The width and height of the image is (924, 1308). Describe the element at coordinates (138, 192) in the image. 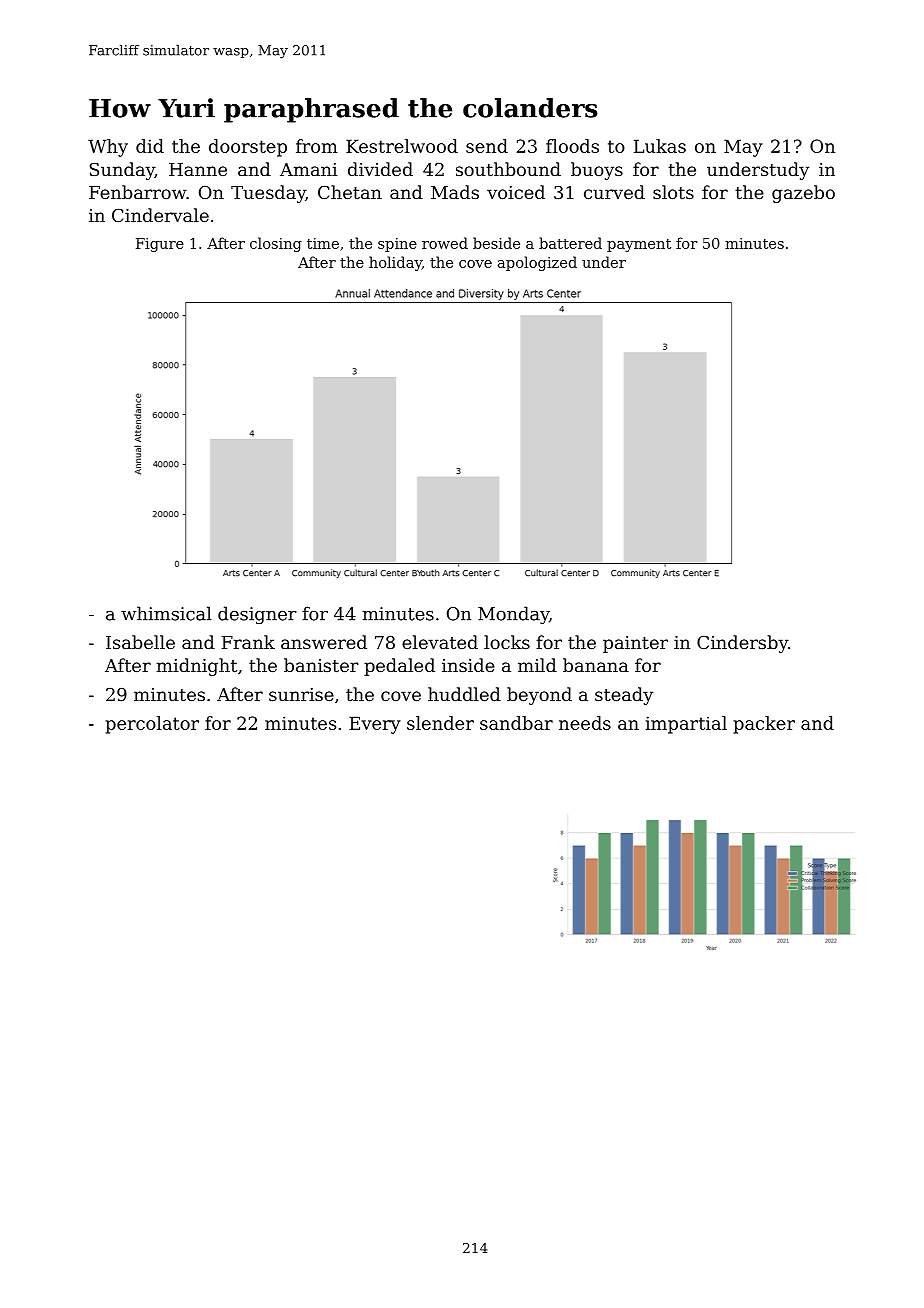

I see `Fenbarrow` at that location.
